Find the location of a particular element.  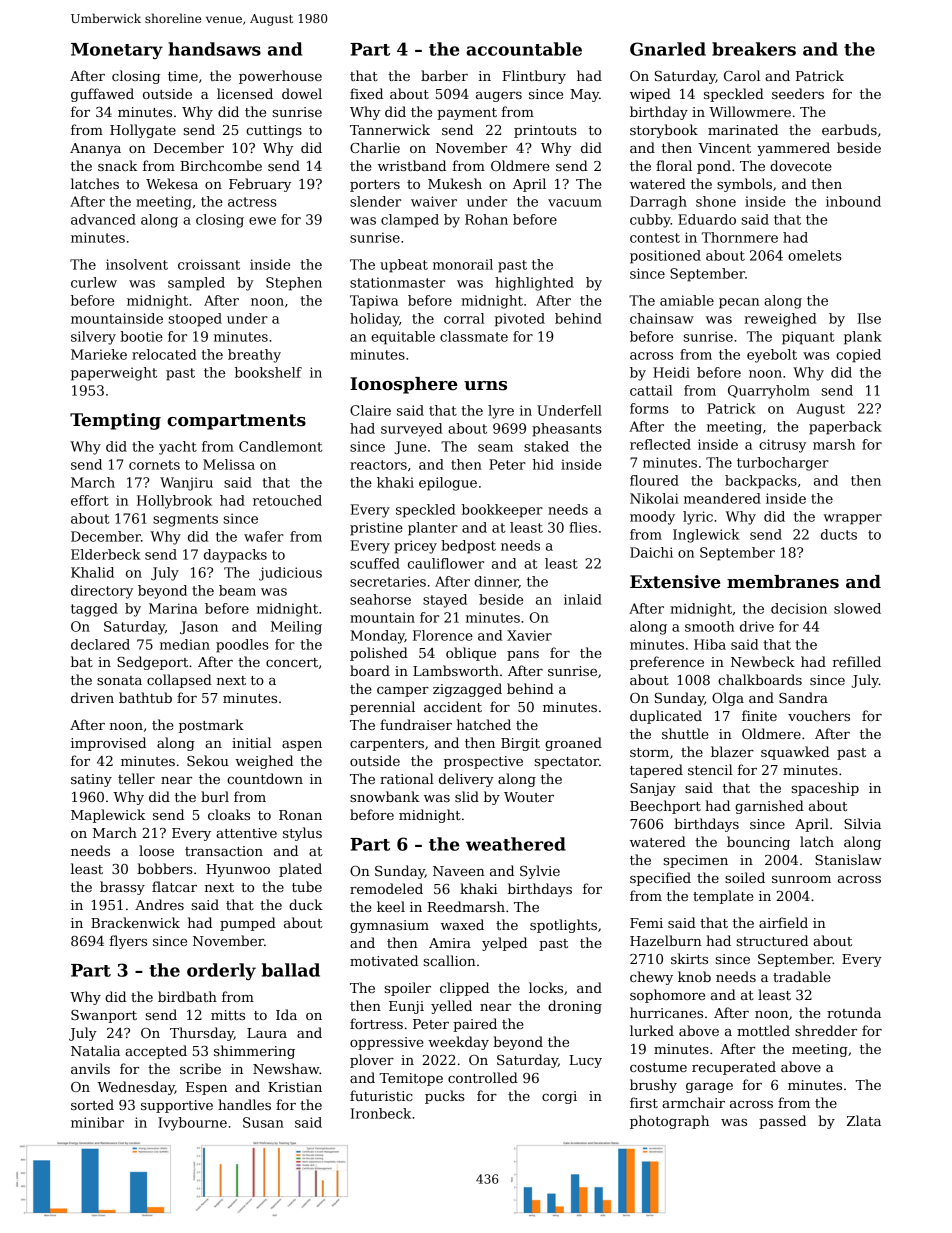

snowbank is located at coordinates (384, 796).
